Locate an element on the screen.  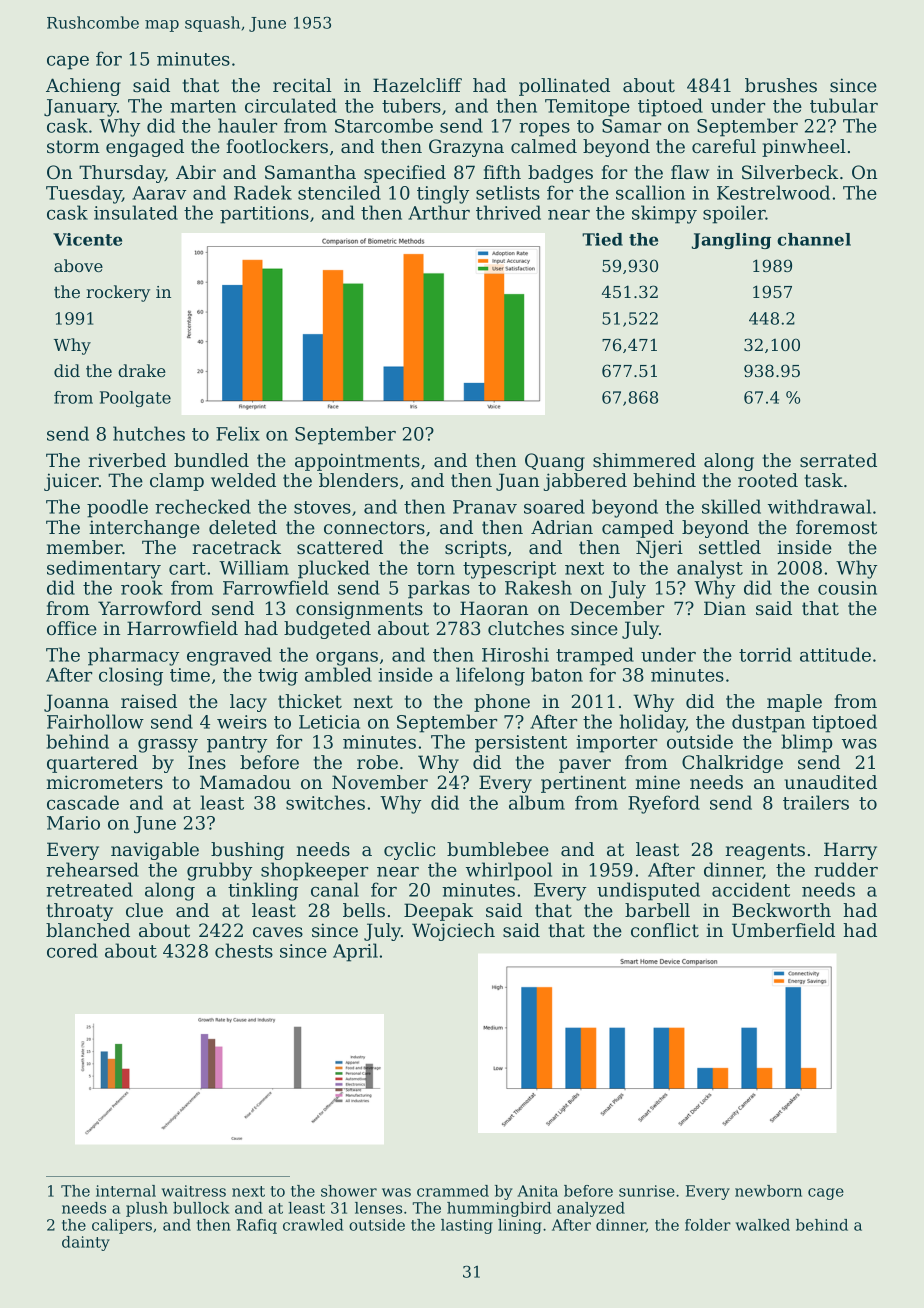
stoves is located at coordinates (322, 507).
